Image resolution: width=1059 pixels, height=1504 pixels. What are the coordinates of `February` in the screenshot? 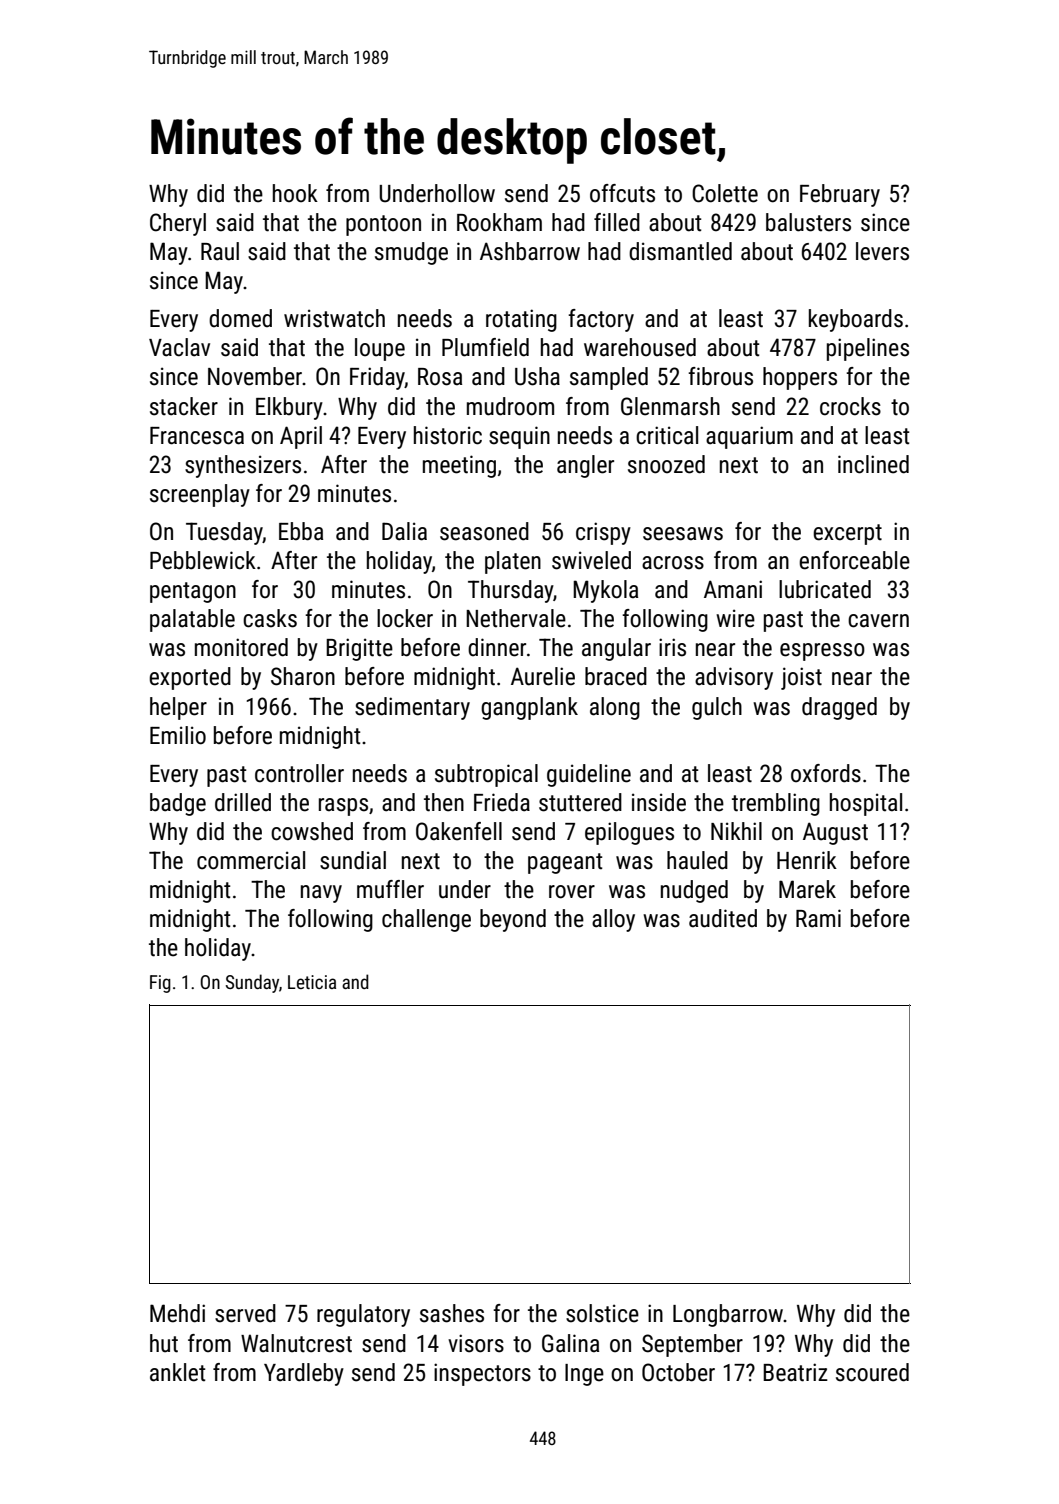 It's located at (840, 195).
